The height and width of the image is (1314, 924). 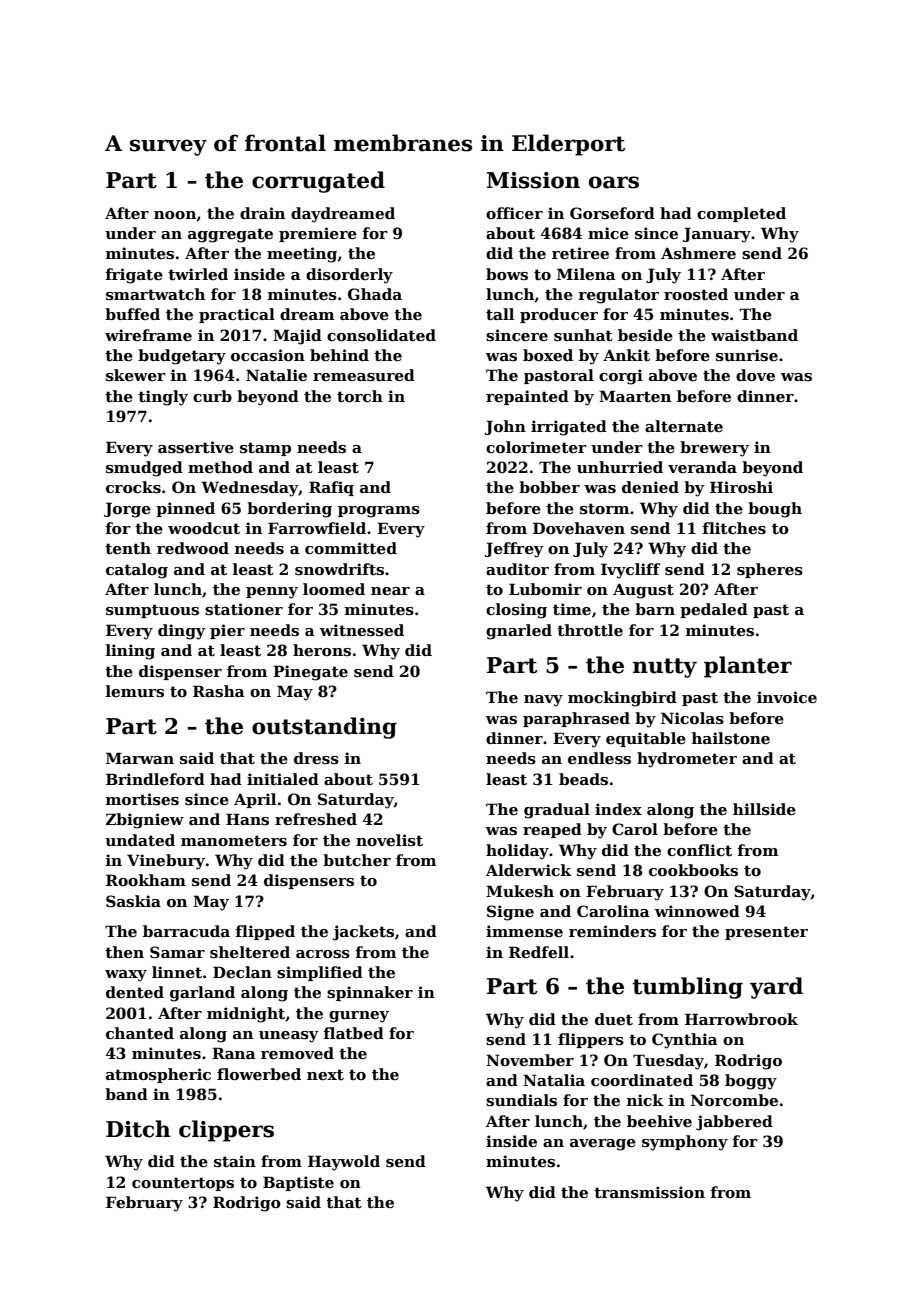 I want to click on completed, so click(x=741, y=214).
